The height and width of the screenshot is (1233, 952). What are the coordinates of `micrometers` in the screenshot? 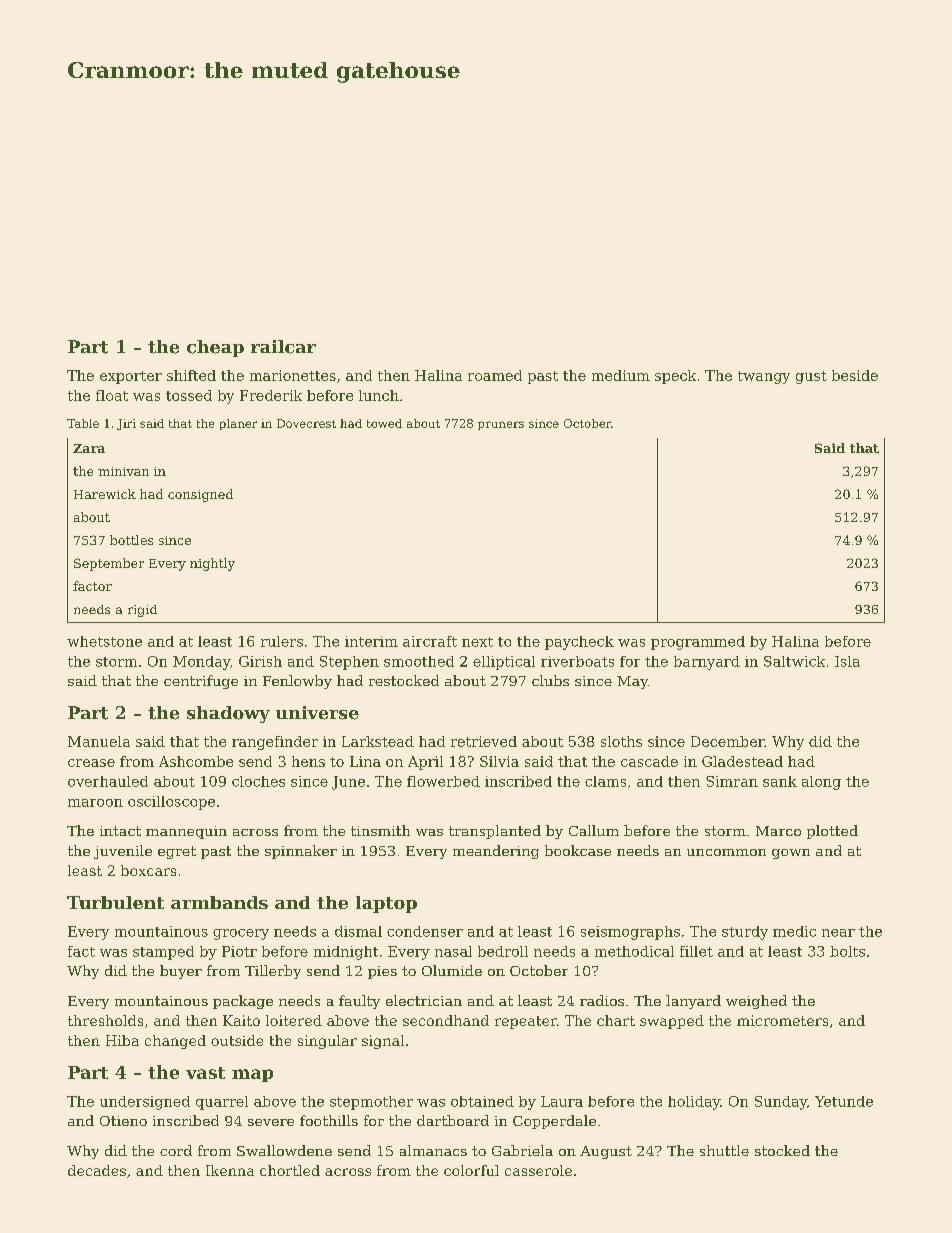 It's located at (782, 1020).
